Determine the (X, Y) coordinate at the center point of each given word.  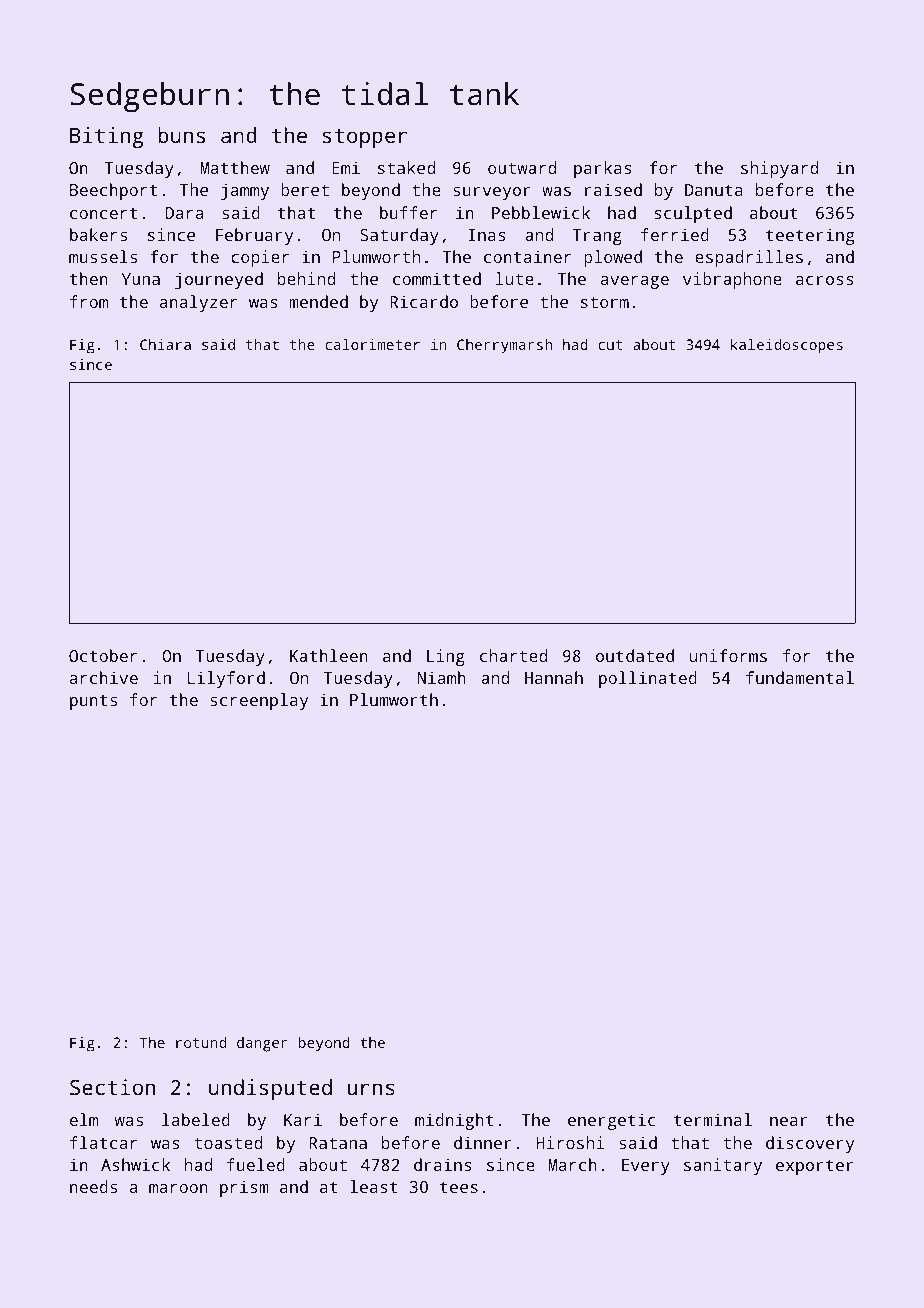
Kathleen (329, 655)
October (103, 655)
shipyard (779, 169)
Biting (107, 137)
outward (522, 167)
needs (93, 1186)
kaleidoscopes (787, 346)
